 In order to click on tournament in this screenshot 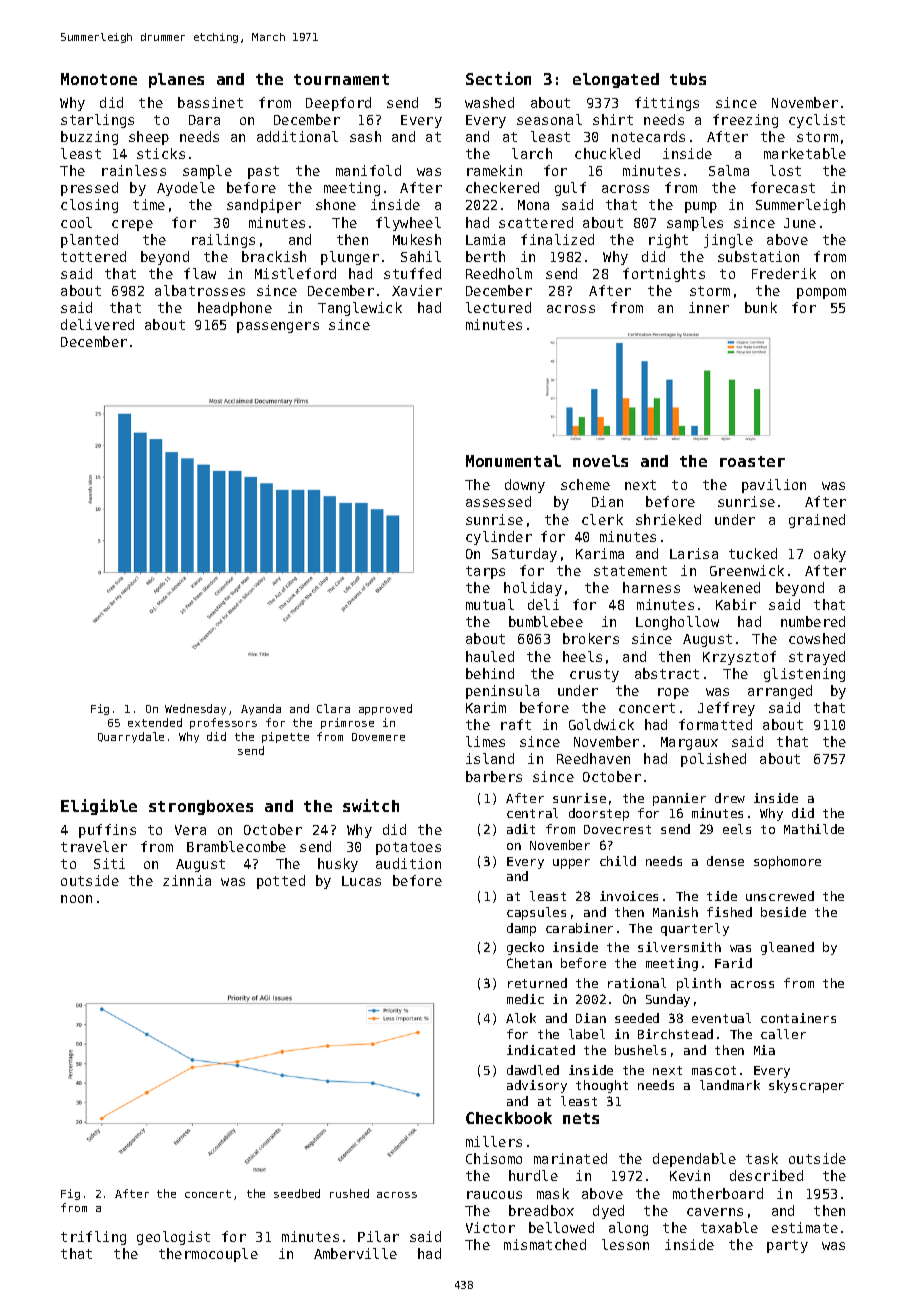, I will do `click(341, 79)`.
